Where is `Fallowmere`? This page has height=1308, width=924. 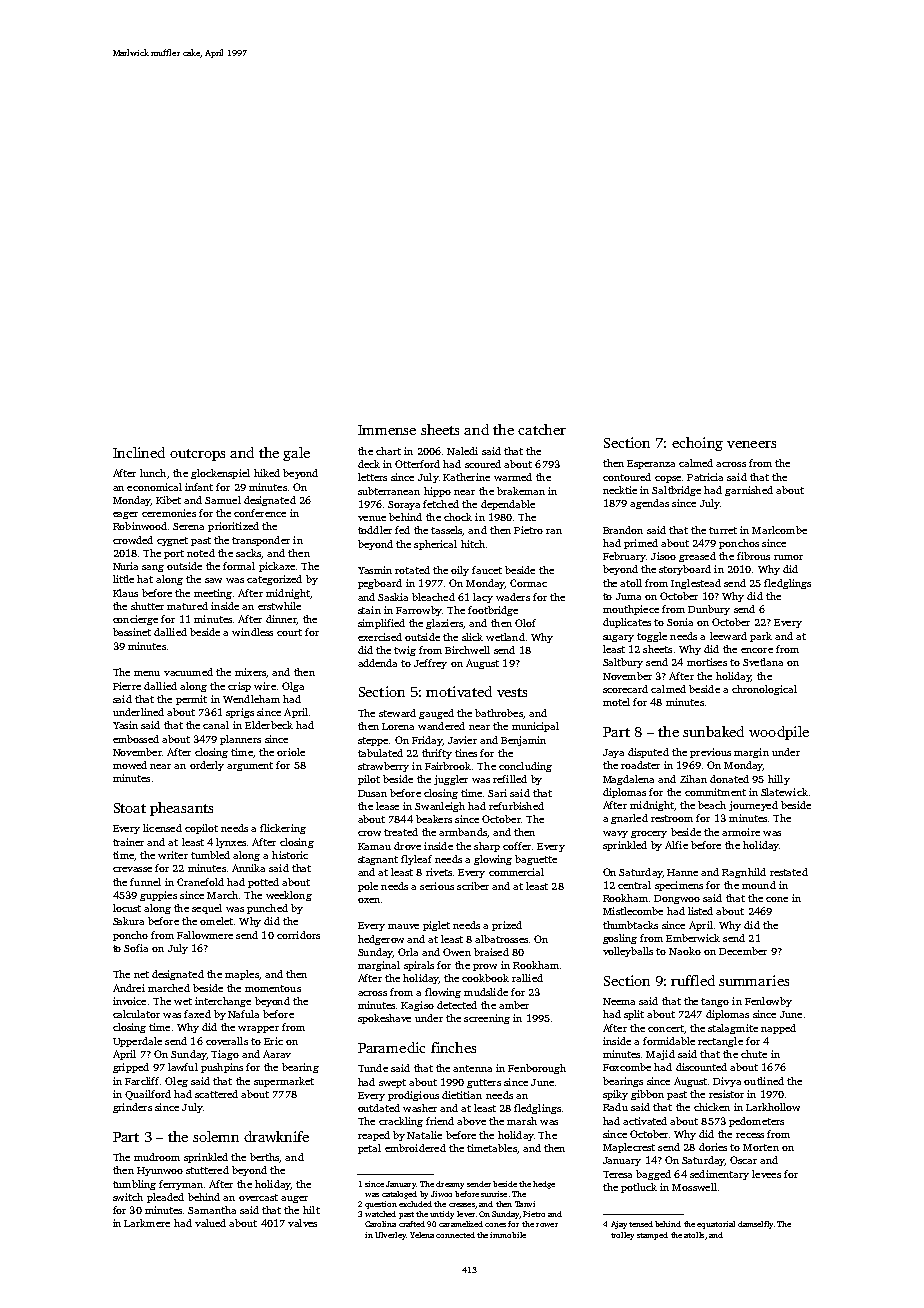 Fallowmere is located at coordinates (205, 935).
